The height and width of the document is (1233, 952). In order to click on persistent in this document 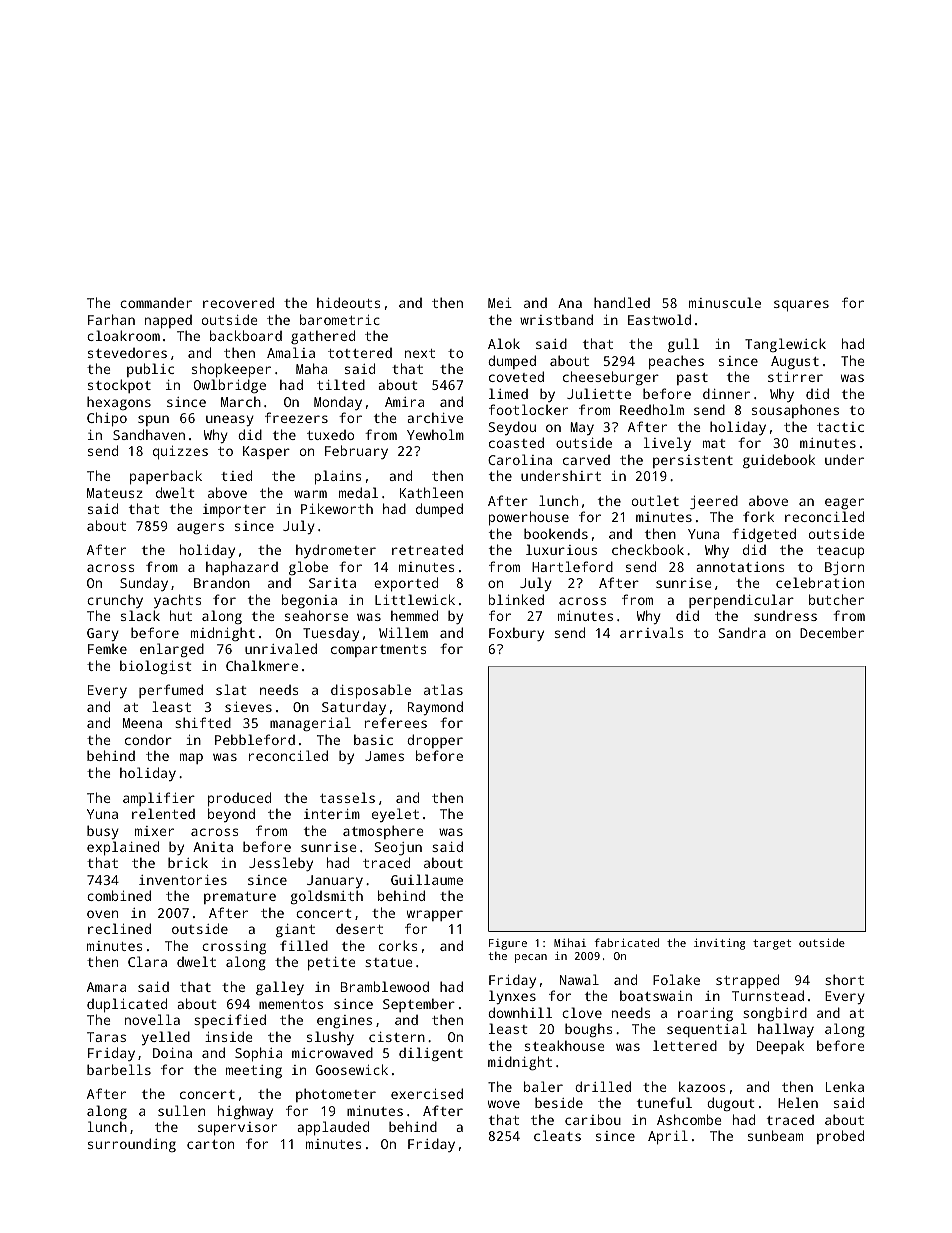, I will do `click(693, 461)`.
